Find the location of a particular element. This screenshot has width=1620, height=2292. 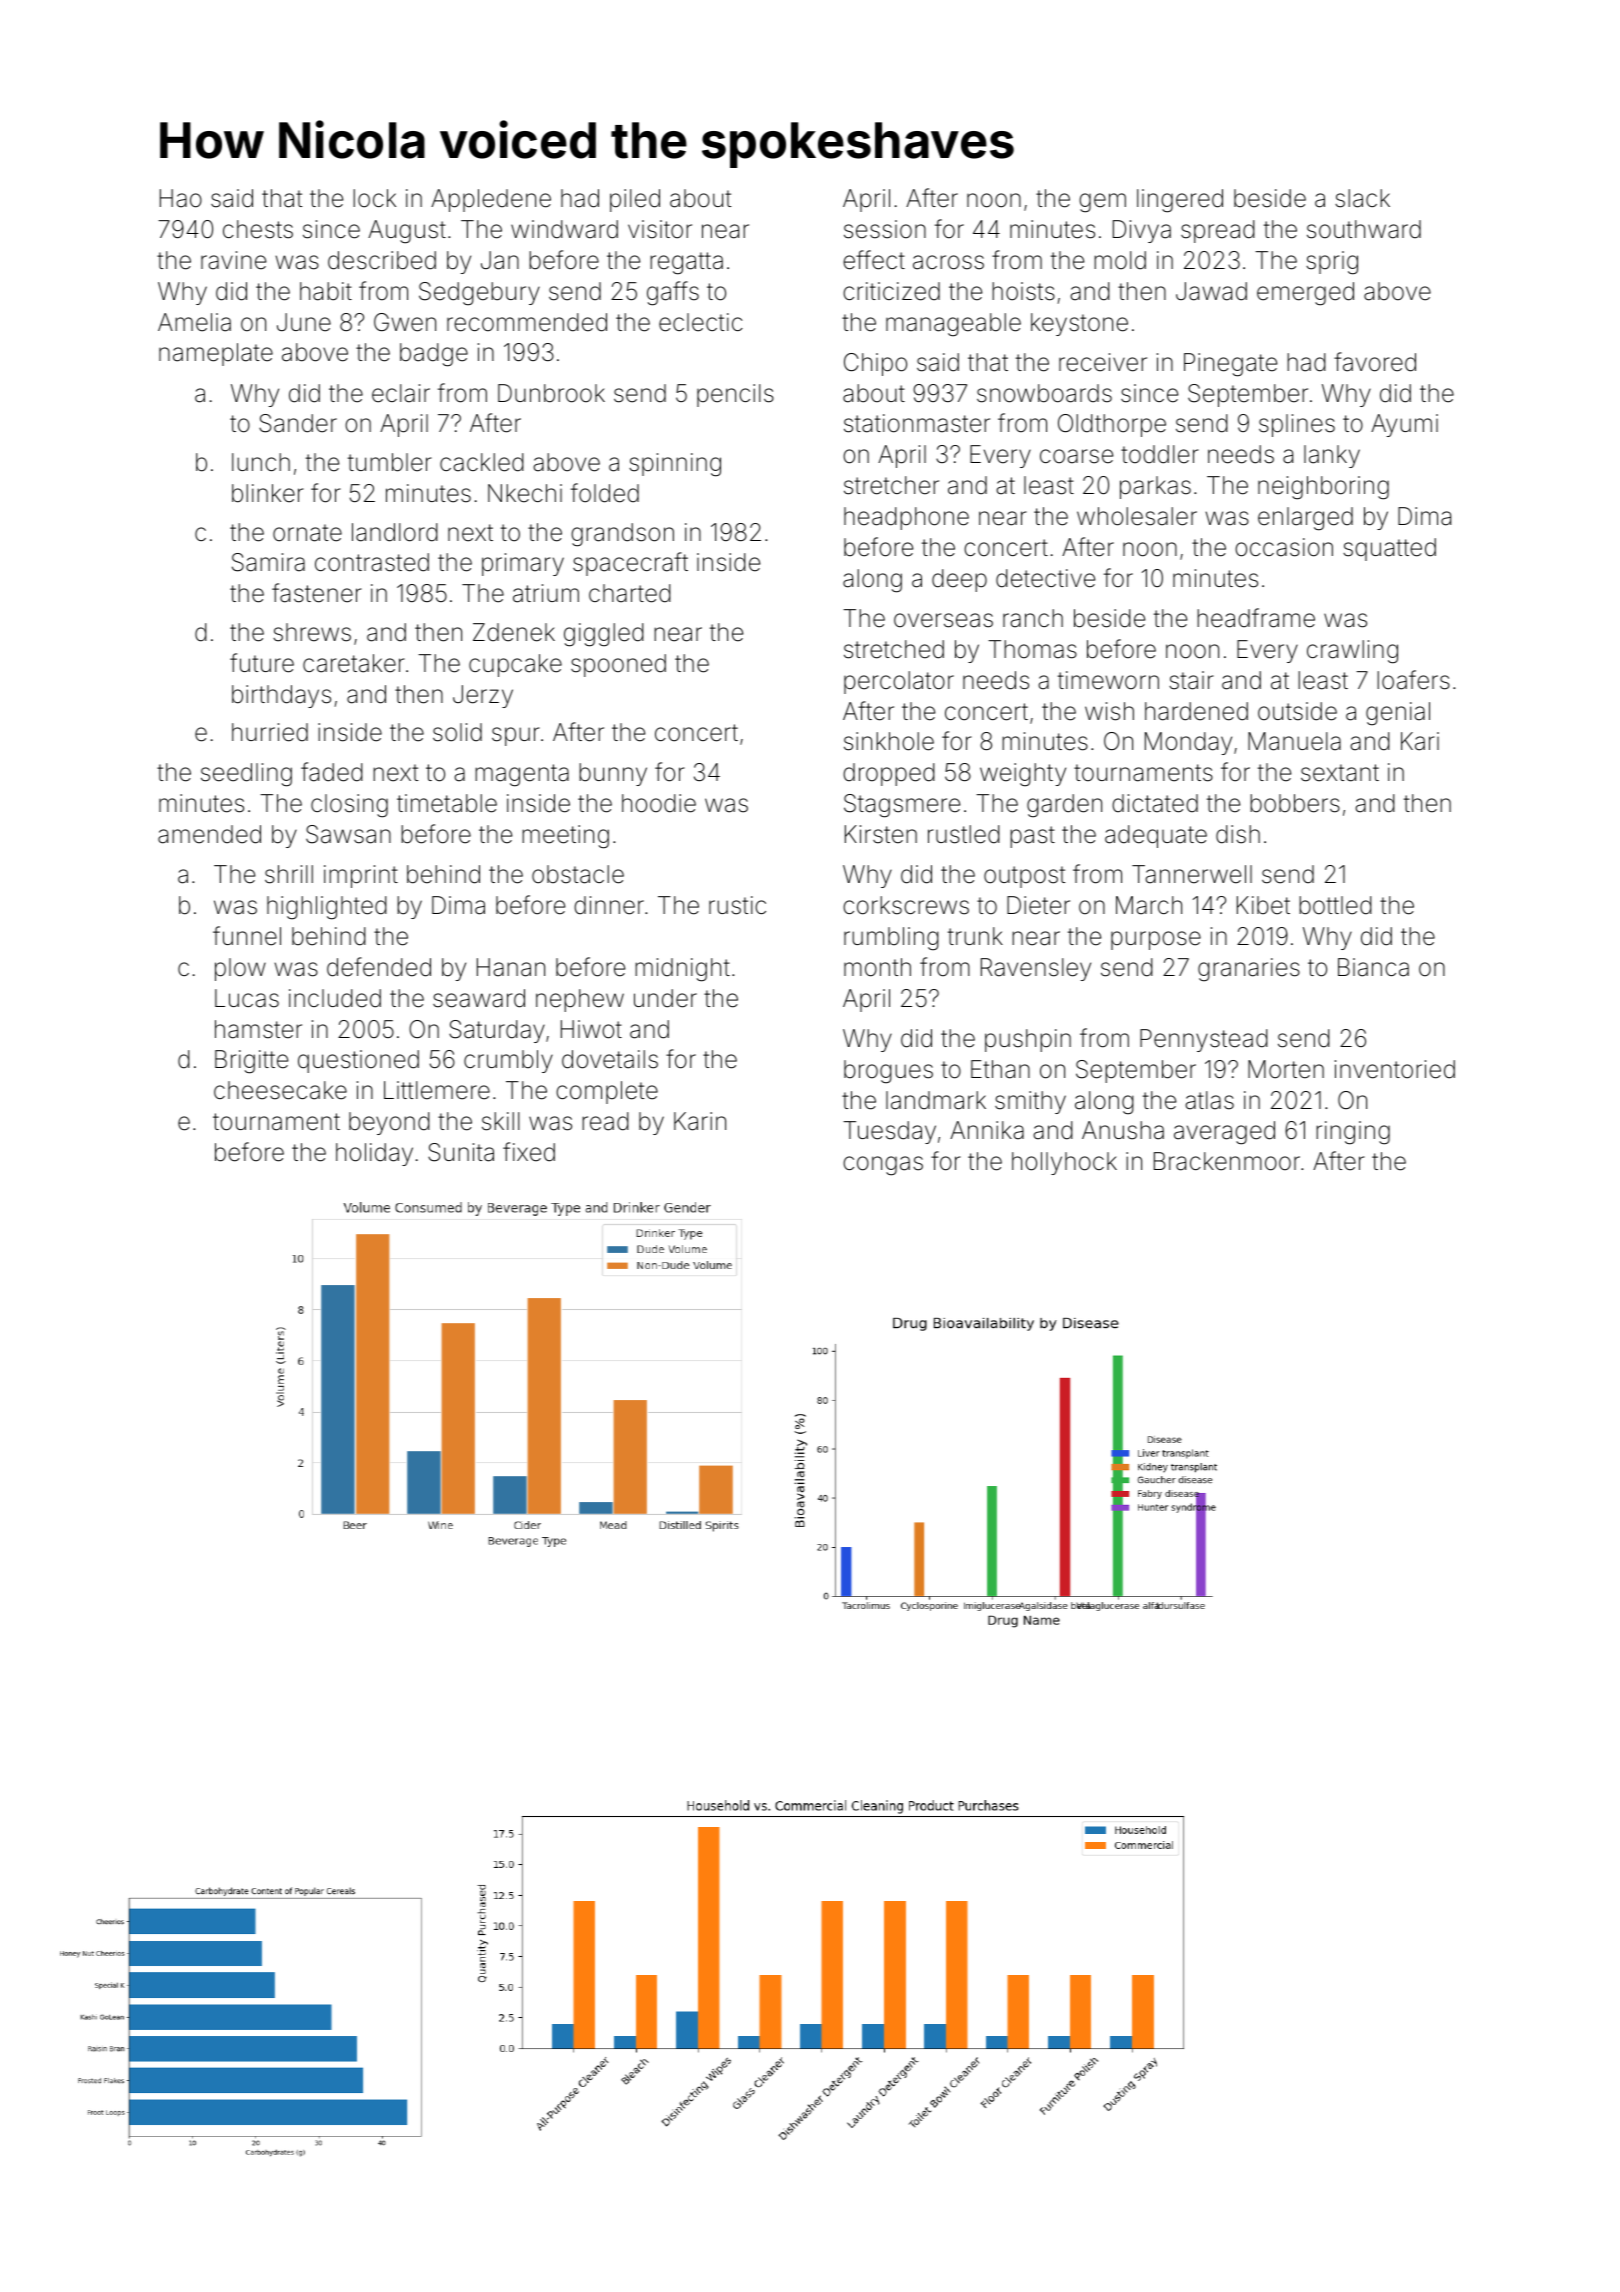

manageable is located at coordinates (953, 325).
